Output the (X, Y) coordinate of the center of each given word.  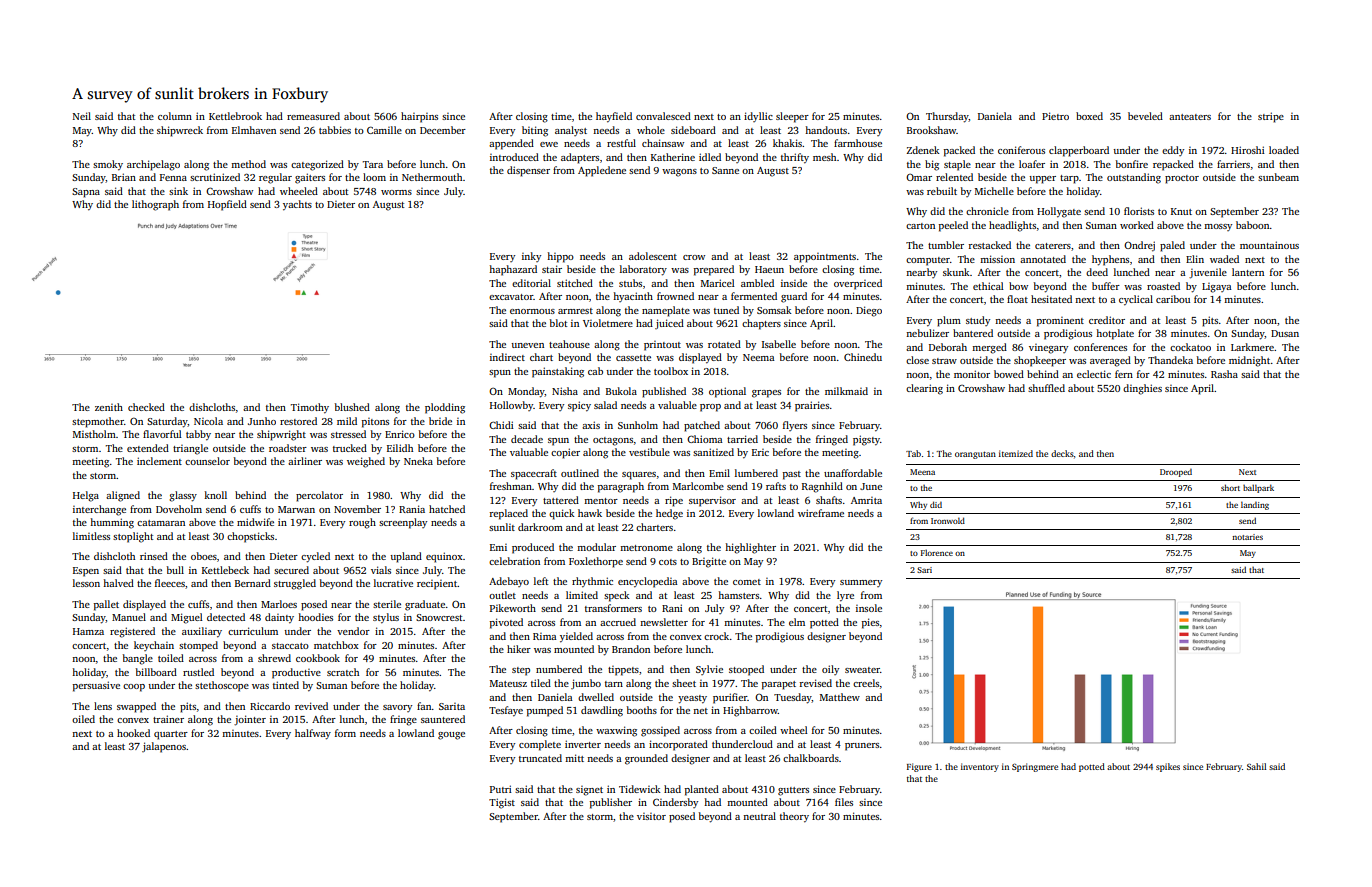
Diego (869, 311)
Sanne (725, 170)
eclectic (1094, 374)
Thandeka (1170, 360)
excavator (511, 297)
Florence (937, 552)
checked (146, 407)
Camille (384, 130)
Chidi (501, 425)
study (978, 321)
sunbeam (1278, 177)
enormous (532, 311)
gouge (451, 736)
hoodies (315, 617)
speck (617, 596)
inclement (159, 461)
